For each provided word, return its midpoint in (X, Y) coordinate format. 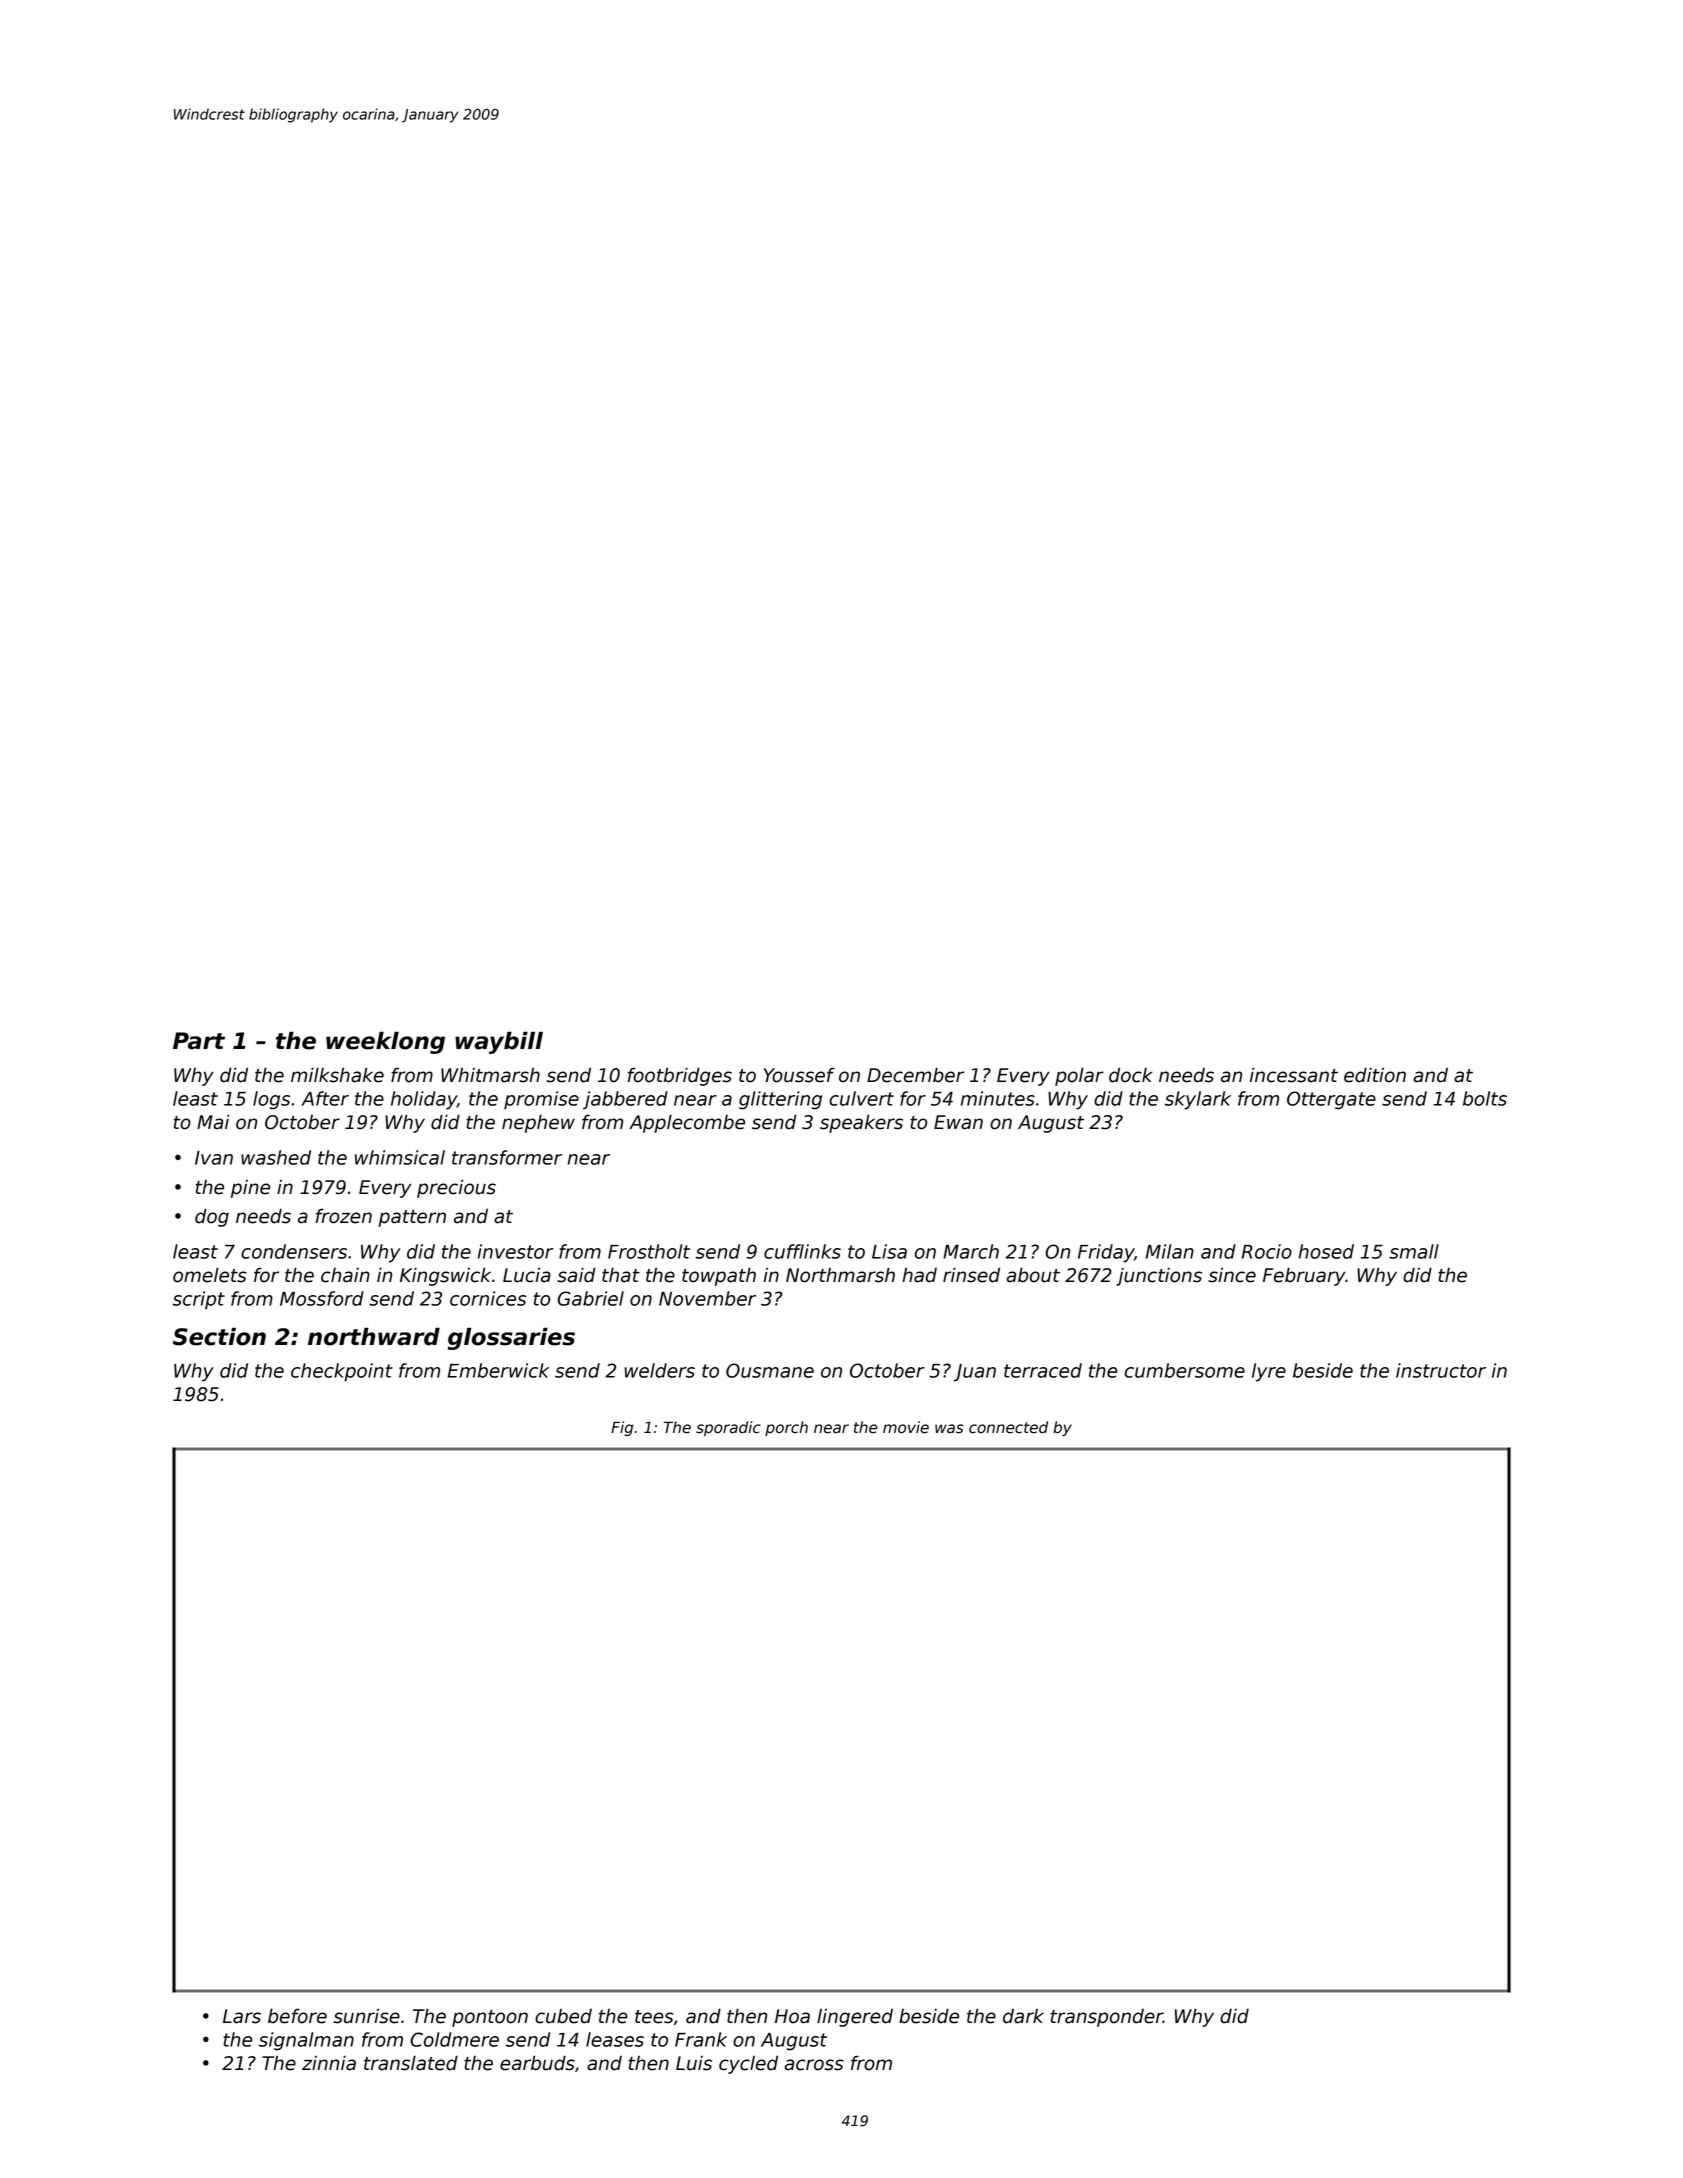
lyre (1269, 1372)
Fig (622, 1428)
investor (515, 1251)
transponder (1107, 2018)
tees (654, 2017)
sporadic (728, 1428)
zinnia (329, 2063)
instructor (1441, 1370)
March (971, 1251)
